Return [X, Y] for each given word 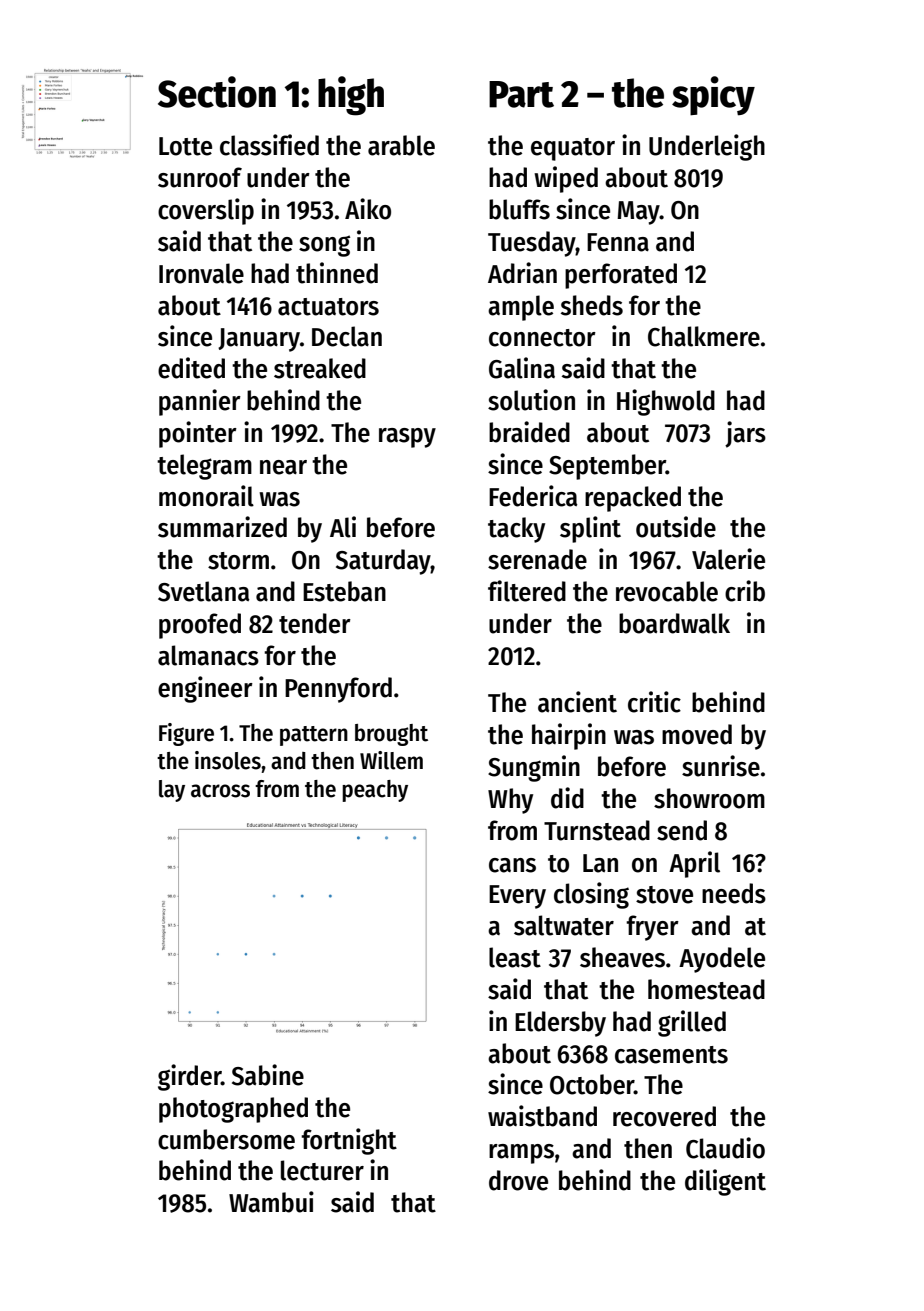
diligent [725, 1182]
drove [518, 1180]
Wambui [271, 1202]
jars [745, 434]
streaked [320, 368]
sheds [592, 305]
